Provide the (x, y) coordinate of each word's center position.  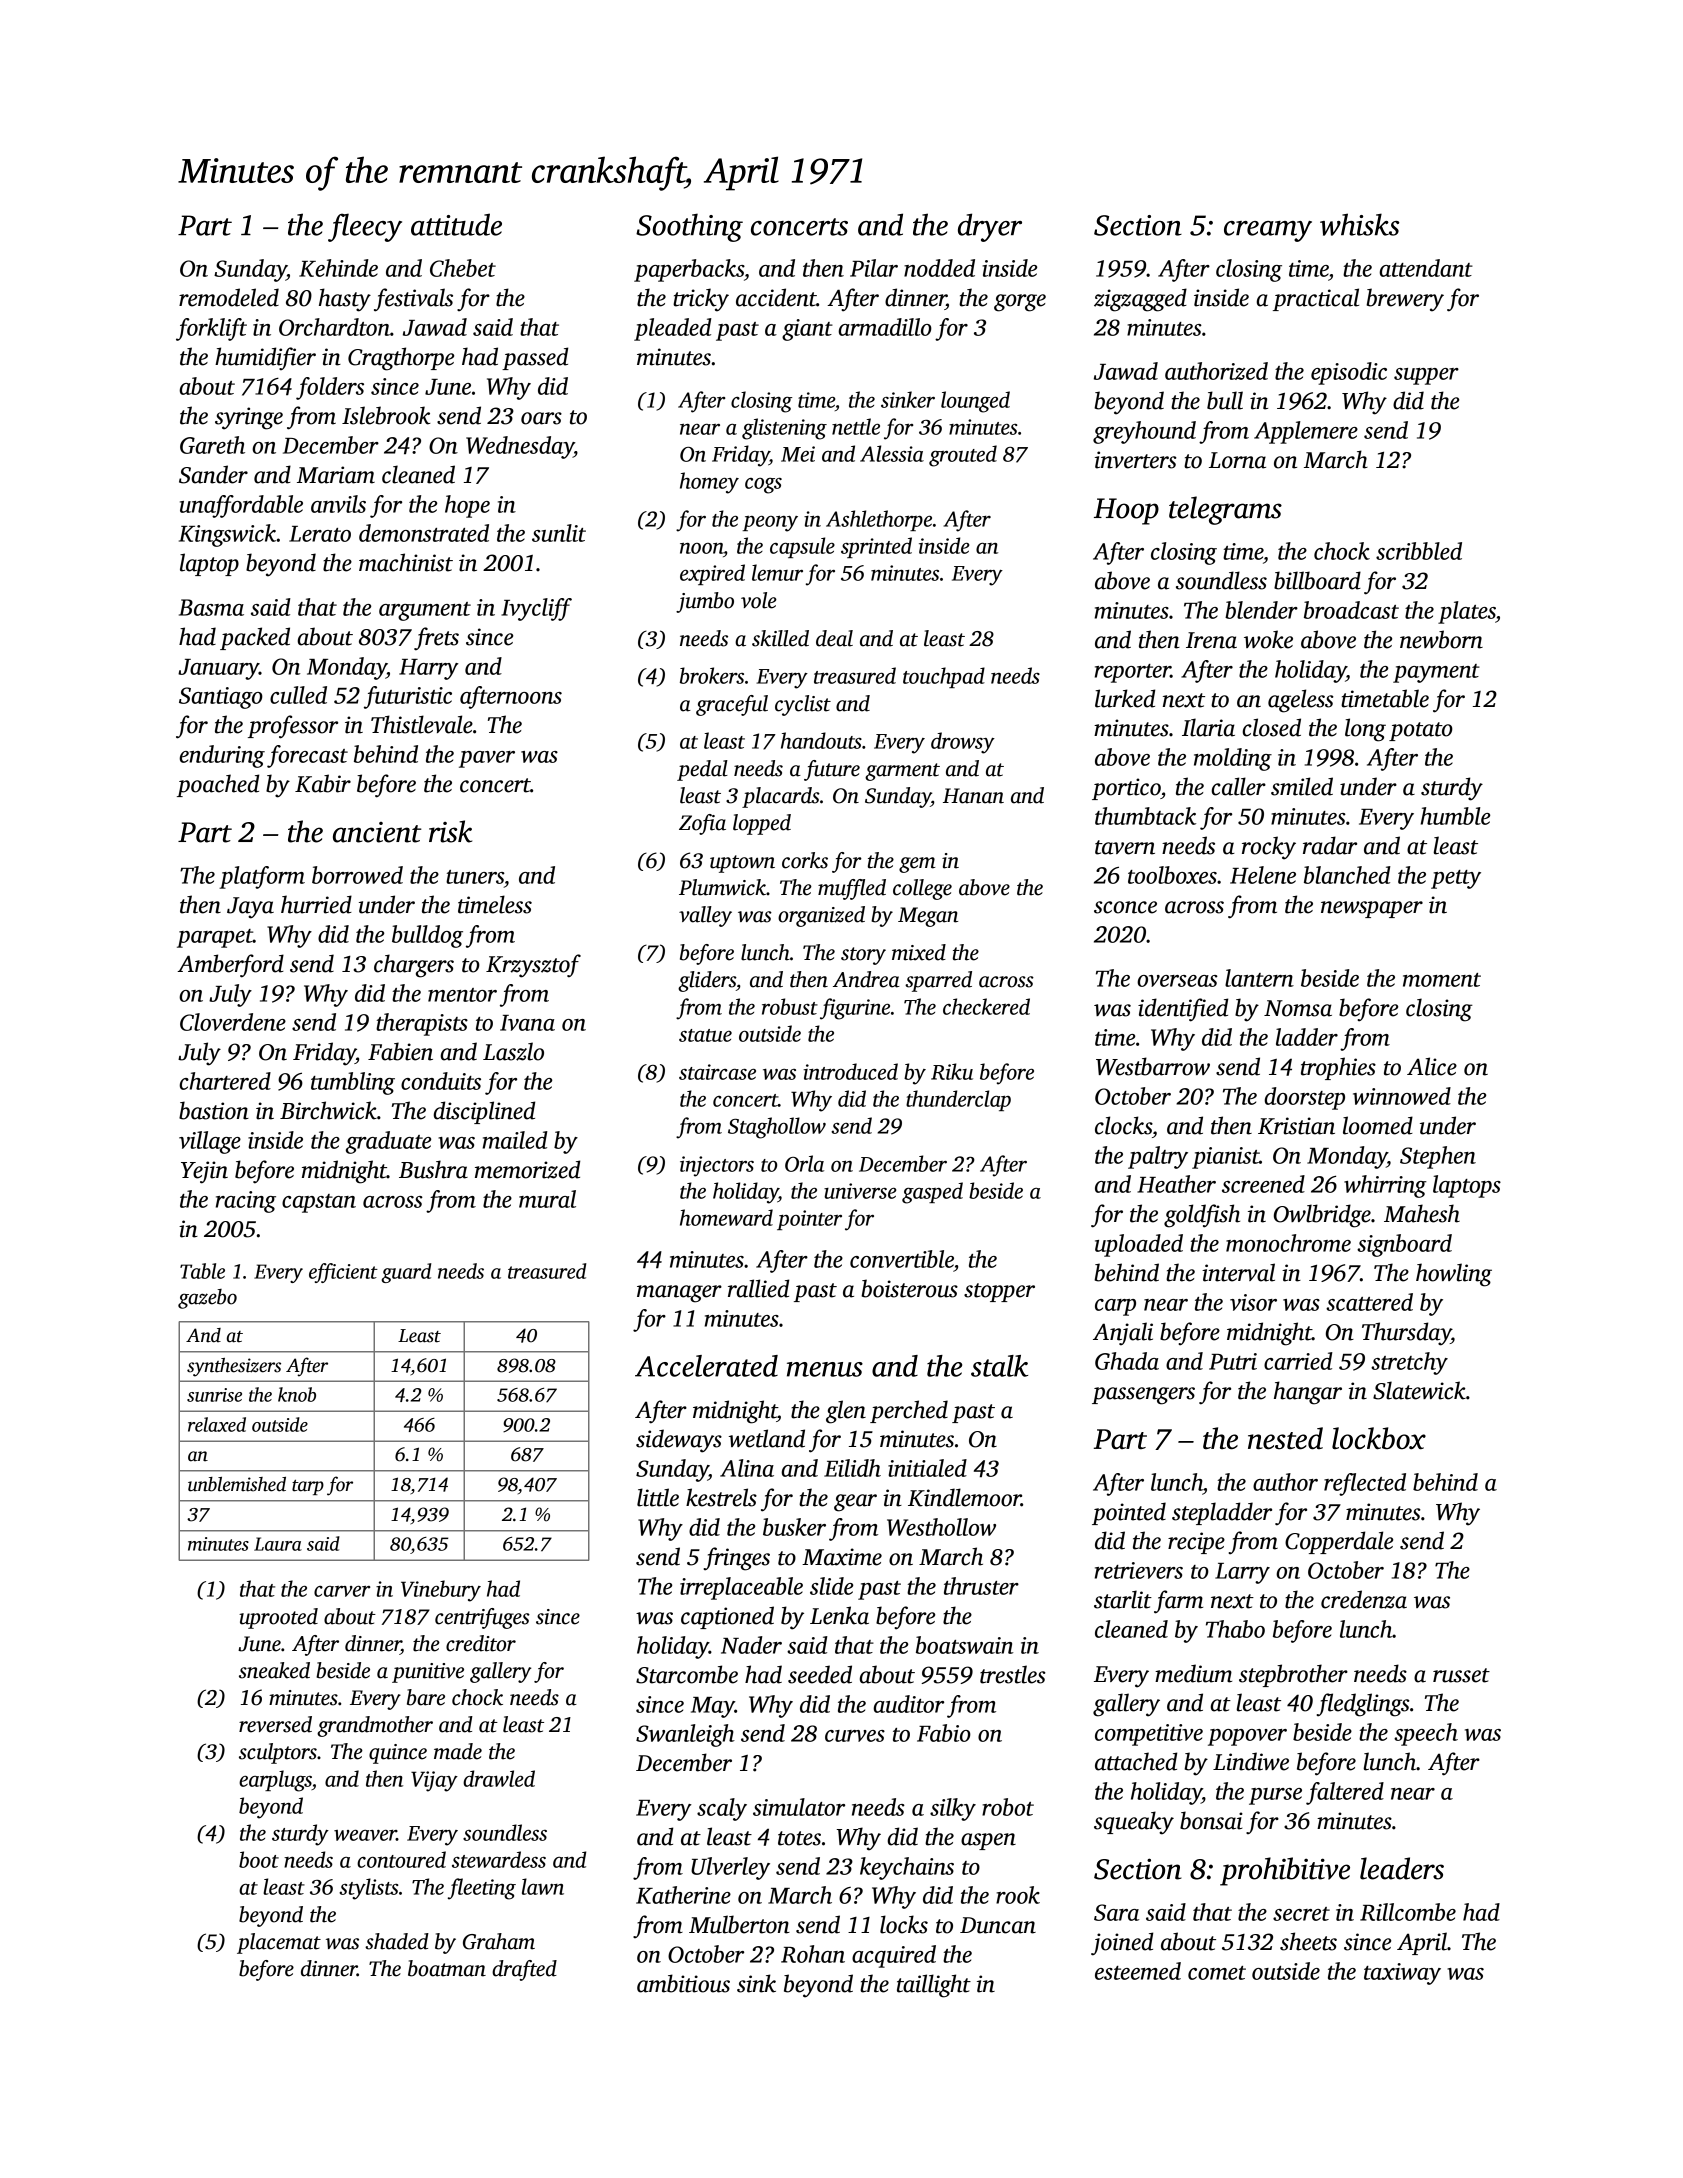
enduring (222, 756)
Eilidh (852, 1468)
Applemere (1306, 432)
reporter (1133, 673)
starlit (1123, 1599)
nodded (939, 268)
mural (547, 1199)
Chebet (463, 268)
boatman (447, 1968)
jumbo (705, 602)
